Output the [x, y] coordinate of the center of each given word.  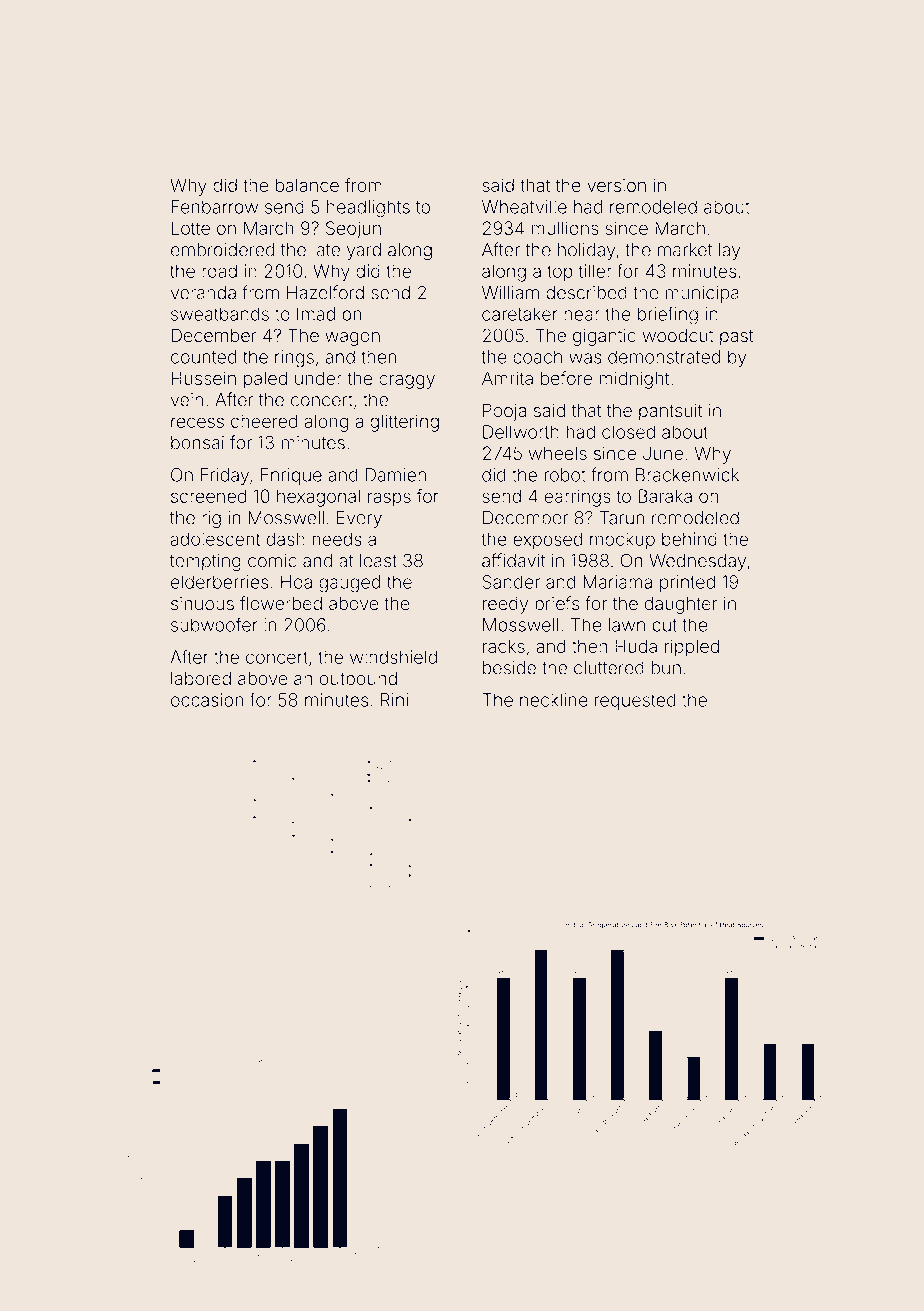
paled [265, 380]
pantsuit [670, 412]
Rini [394, 700]
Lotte [190, 228]
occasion [207, 700]
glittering [404, 423]
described [586, 293]
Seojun [353, 230]
